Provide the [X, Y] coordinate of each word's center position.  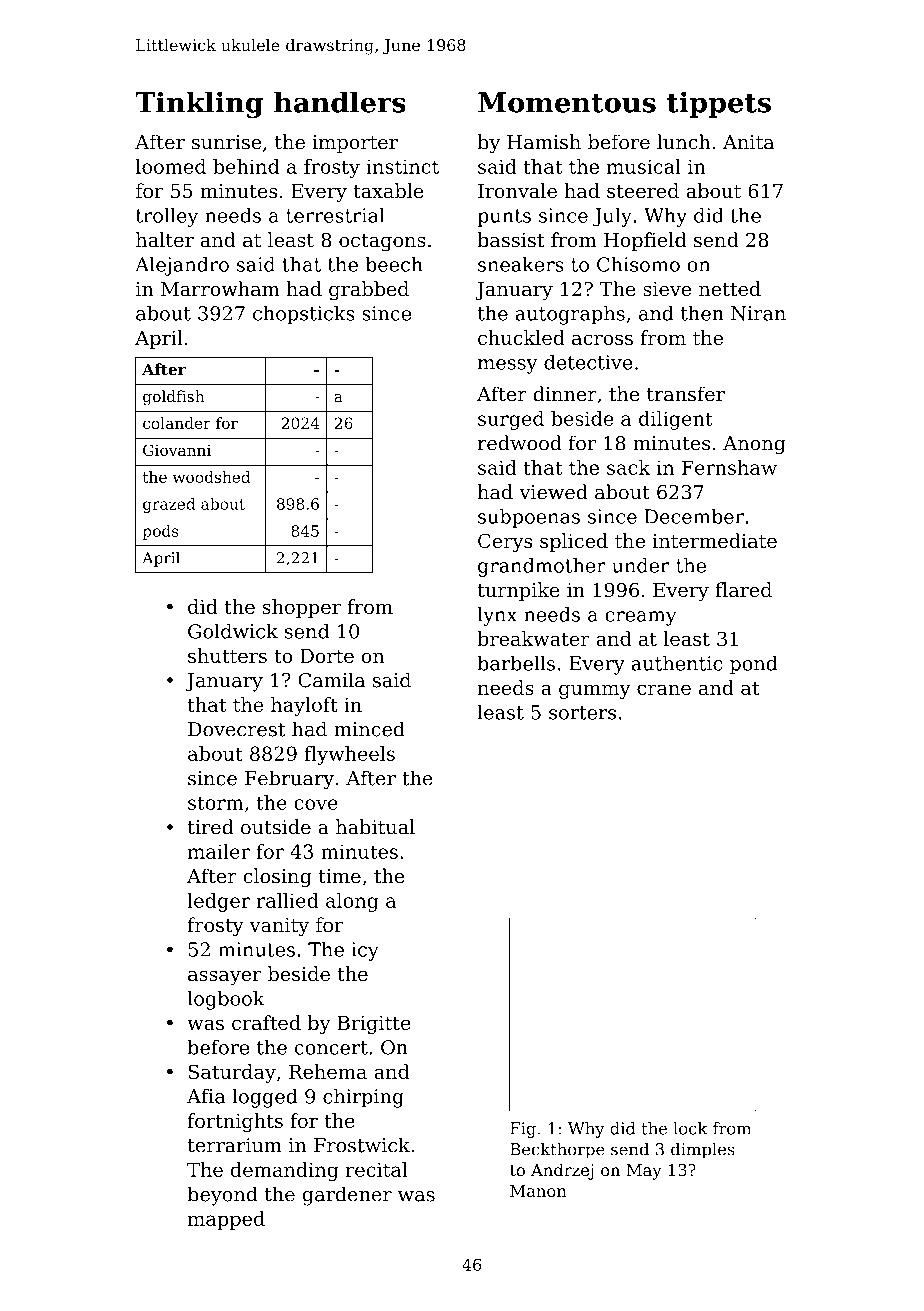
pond [754, 665]
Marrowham [220, 289]
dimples [703, 1151]
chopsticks [304, 315]
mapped [226, 1220]
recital [377, 1169]
